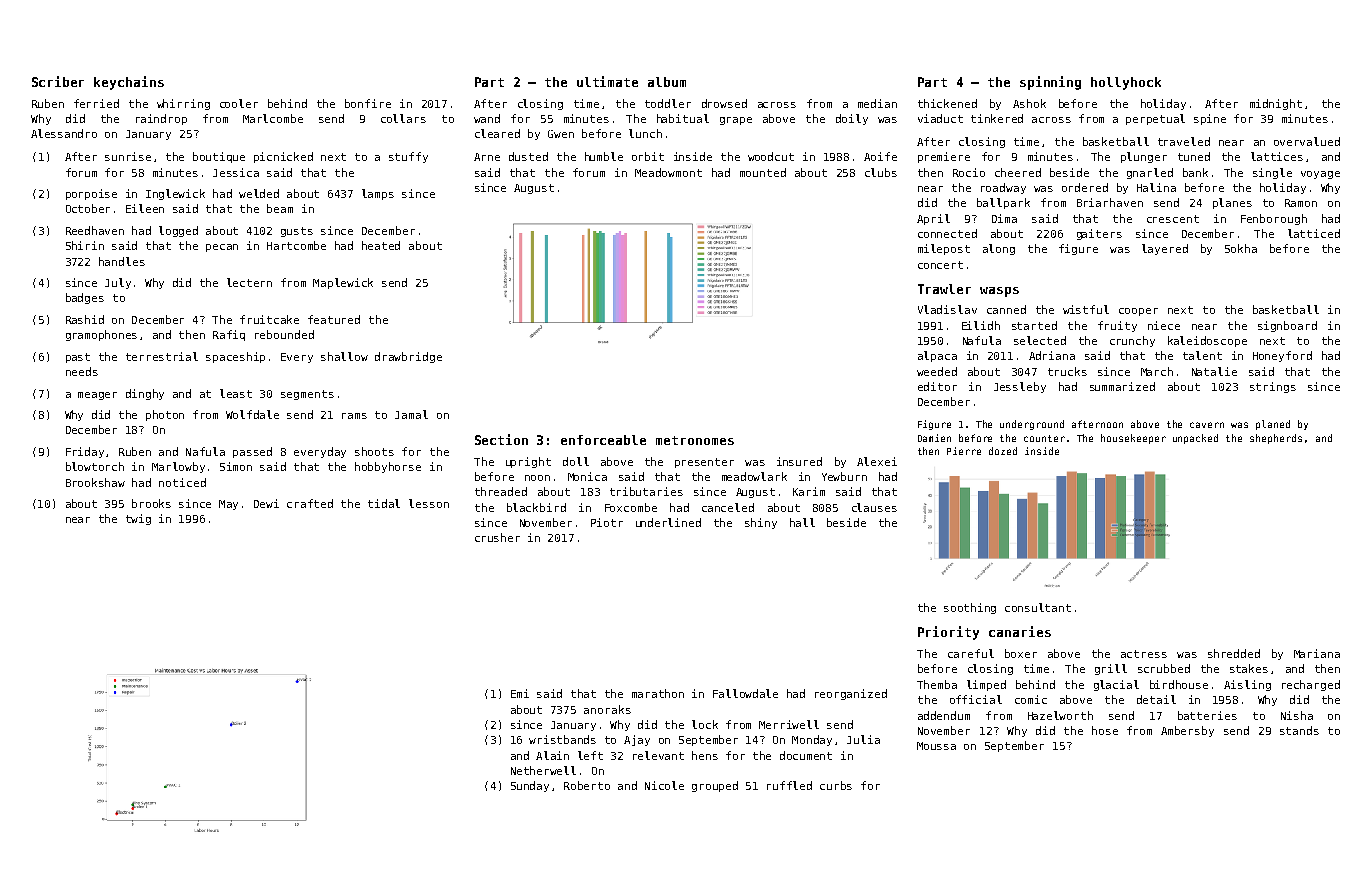 The image size is (1372, 887). What do you see at coordinates (129, 83) in the screenshot?
I see `keychains` at bounding box center [129, 83].
